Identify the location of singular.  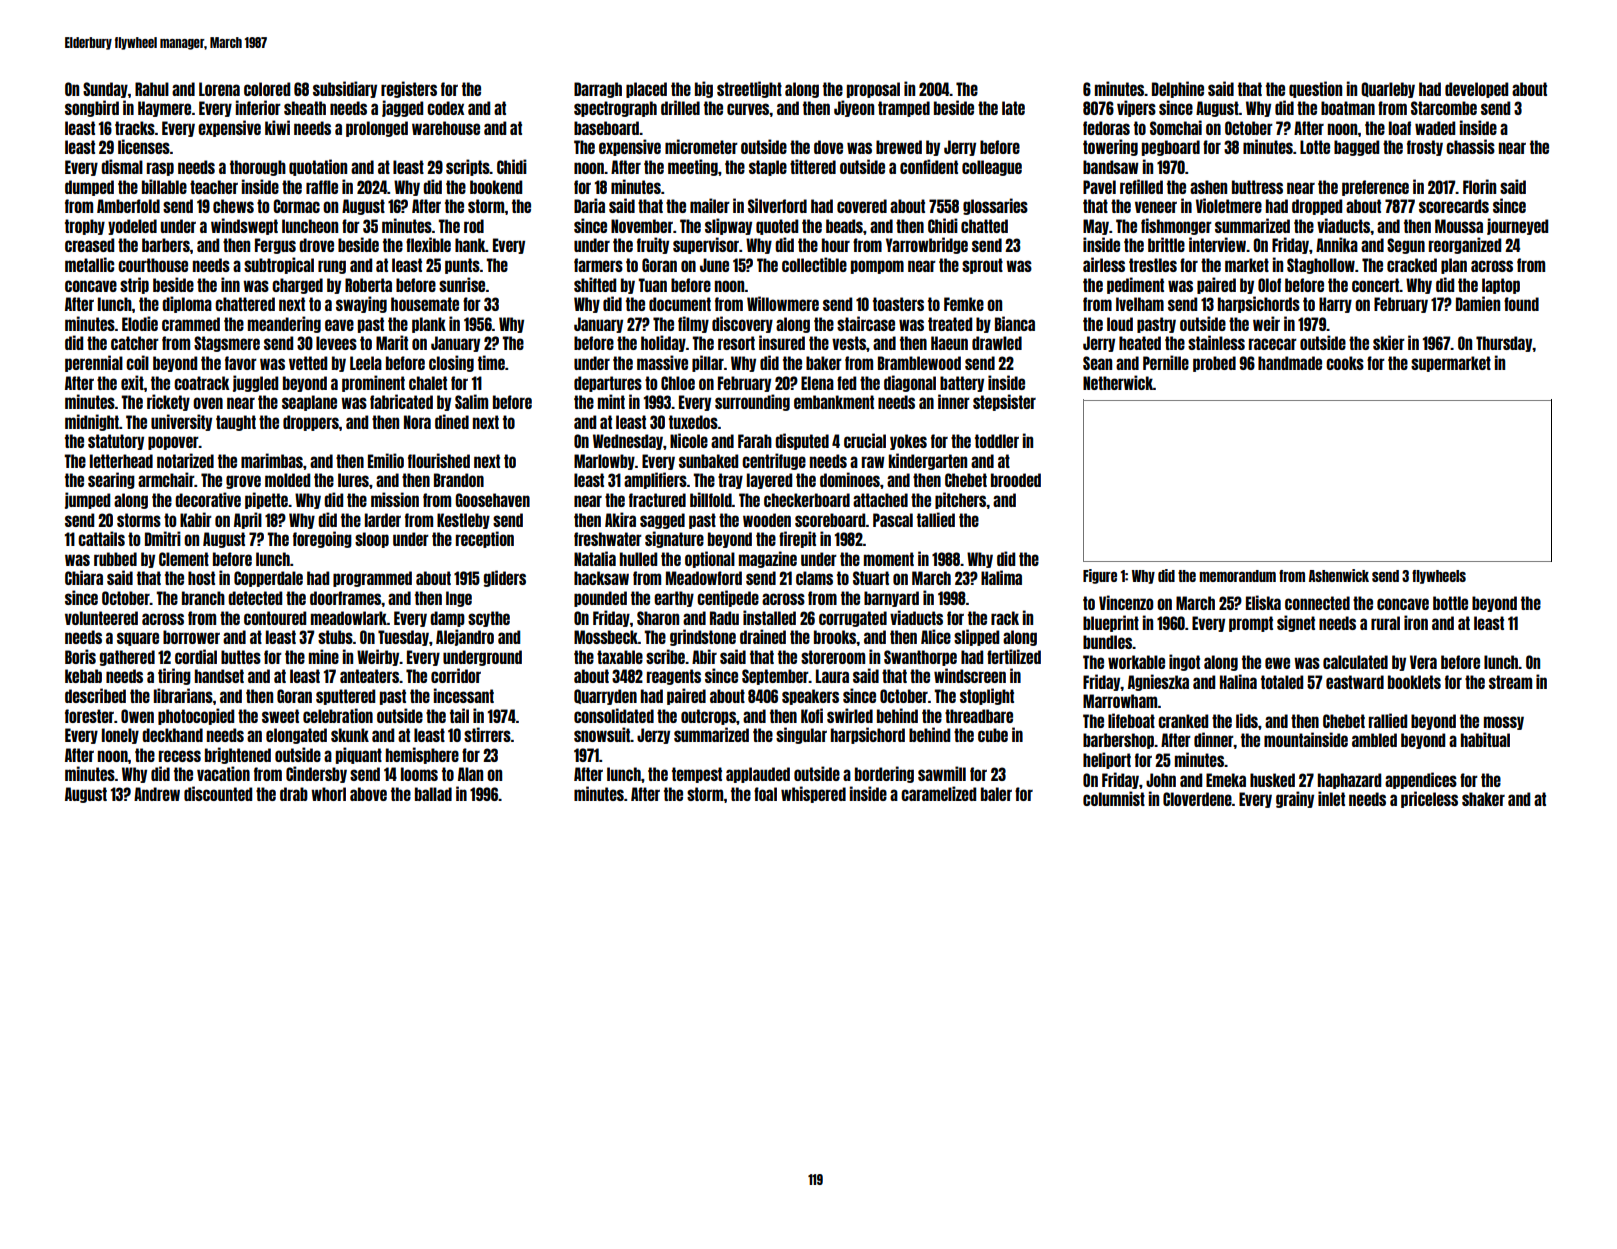
(801, 735).
